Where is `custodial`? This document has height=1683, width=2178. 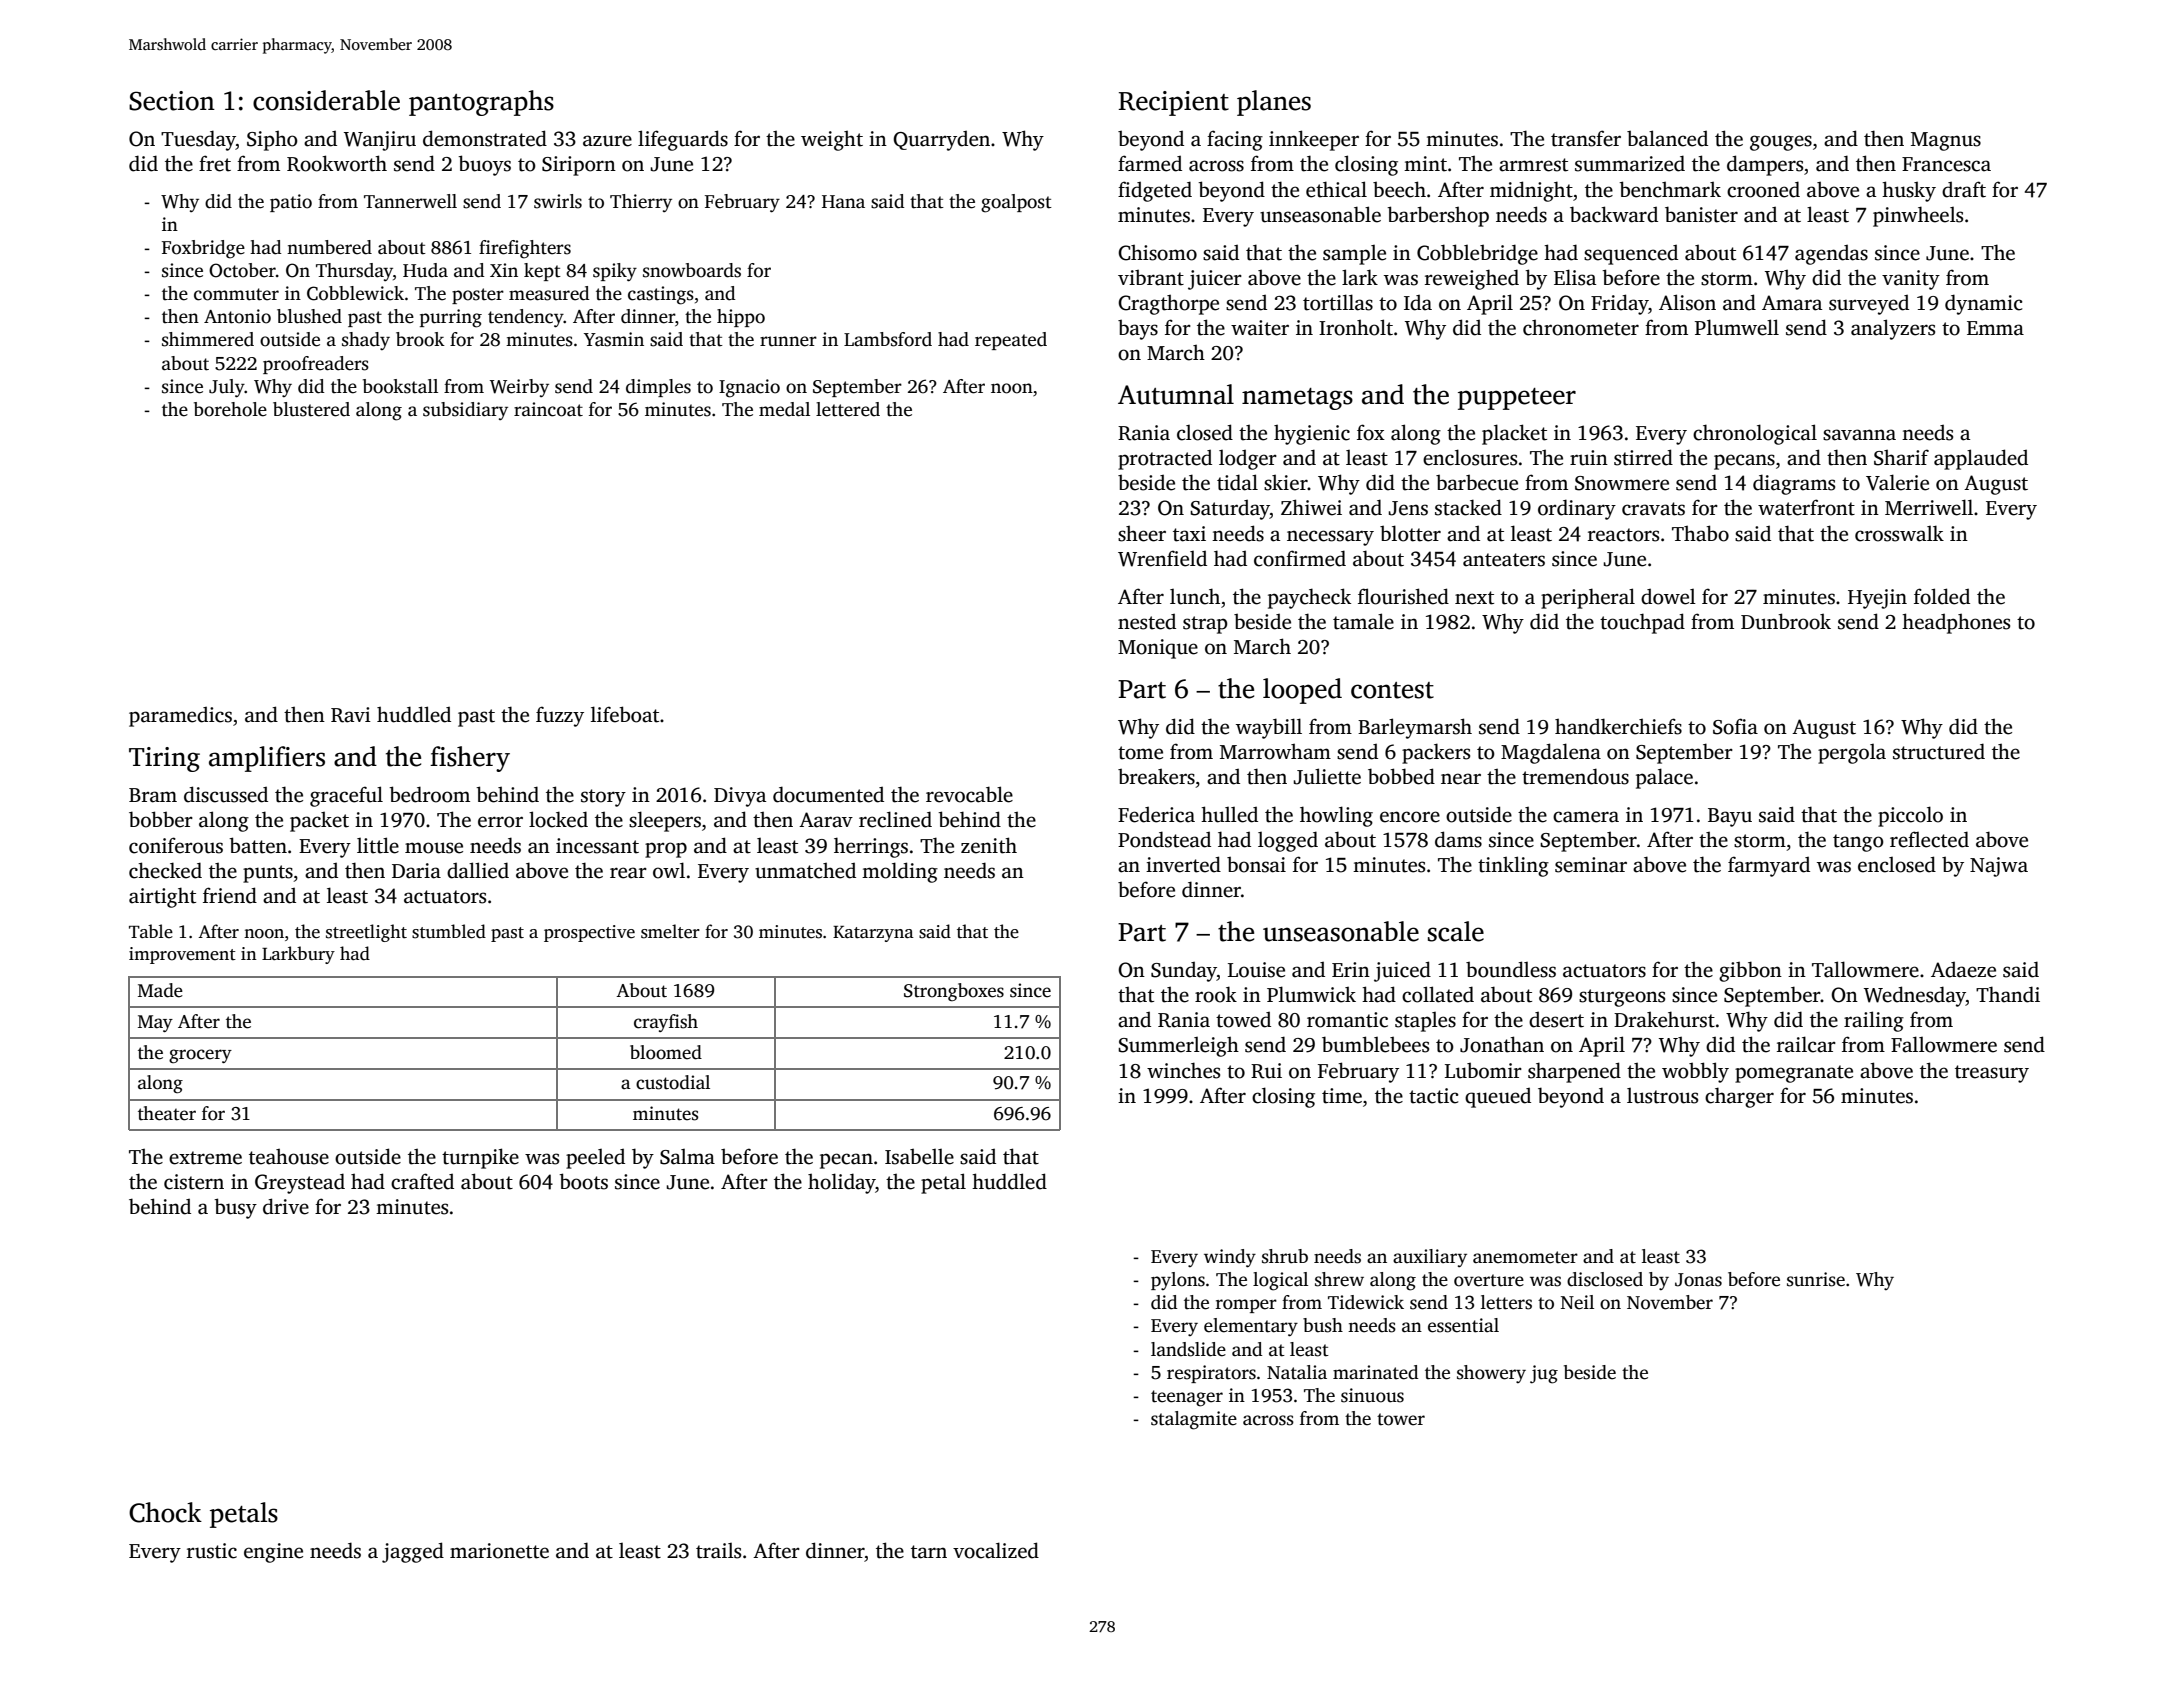
custodial is located at coordinates (673, 1082).
